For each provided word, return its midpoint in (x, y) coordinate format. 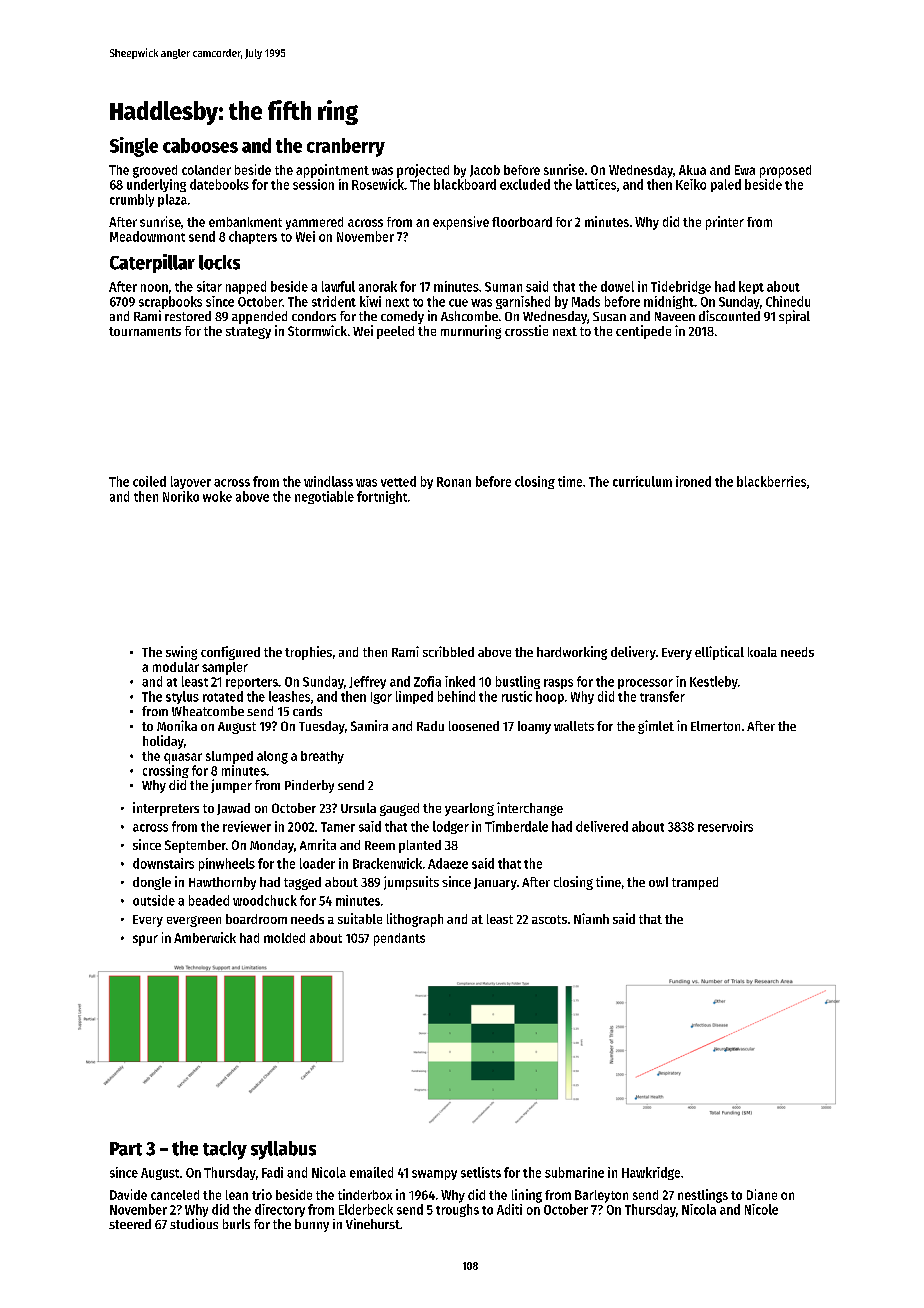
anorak (378, 286)
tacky (225, 1150)
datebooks (219, 184)
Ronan (454, 482)
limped (414, 697)
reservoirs (725, 826)
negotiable (324, 497)
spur (145, 940)
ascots (549, 919)
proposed (785, 171)
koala (762, 652)
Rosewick (378, 184)
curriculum (642, 481)
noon (154, 288)
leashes (289, 696)
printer (725, 223)
